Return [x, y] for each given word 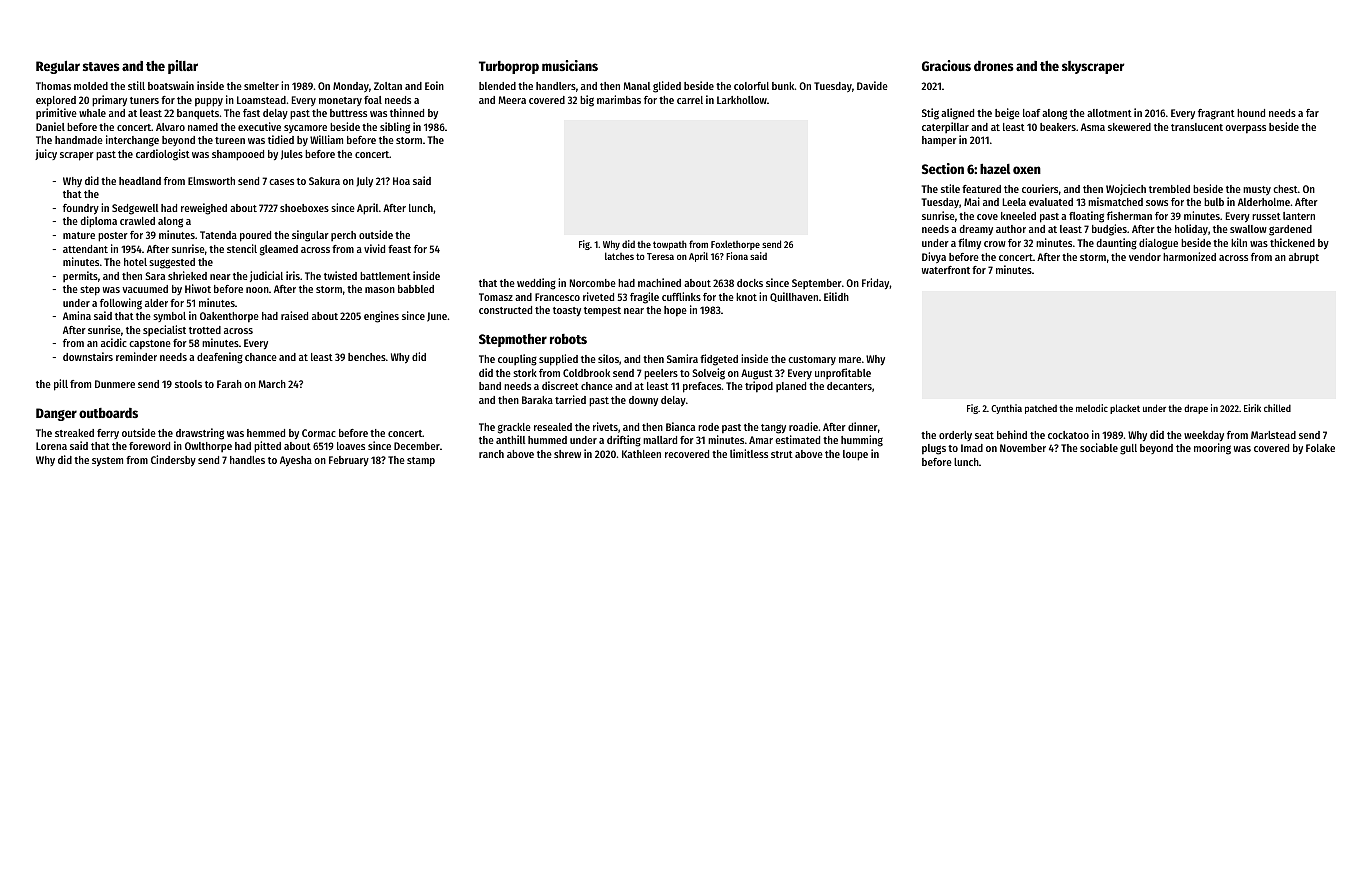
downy [643, 401]
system [107, 462]
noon [257, 290]
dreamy [976, 230]
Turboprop [509, 67]
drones [994, 66]
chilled [1277, 408]
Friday [876, 283]
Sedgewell [135, 209]
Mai [972, 201]
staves [101, 66]
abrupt [1304, 258]
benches [367, 357]
